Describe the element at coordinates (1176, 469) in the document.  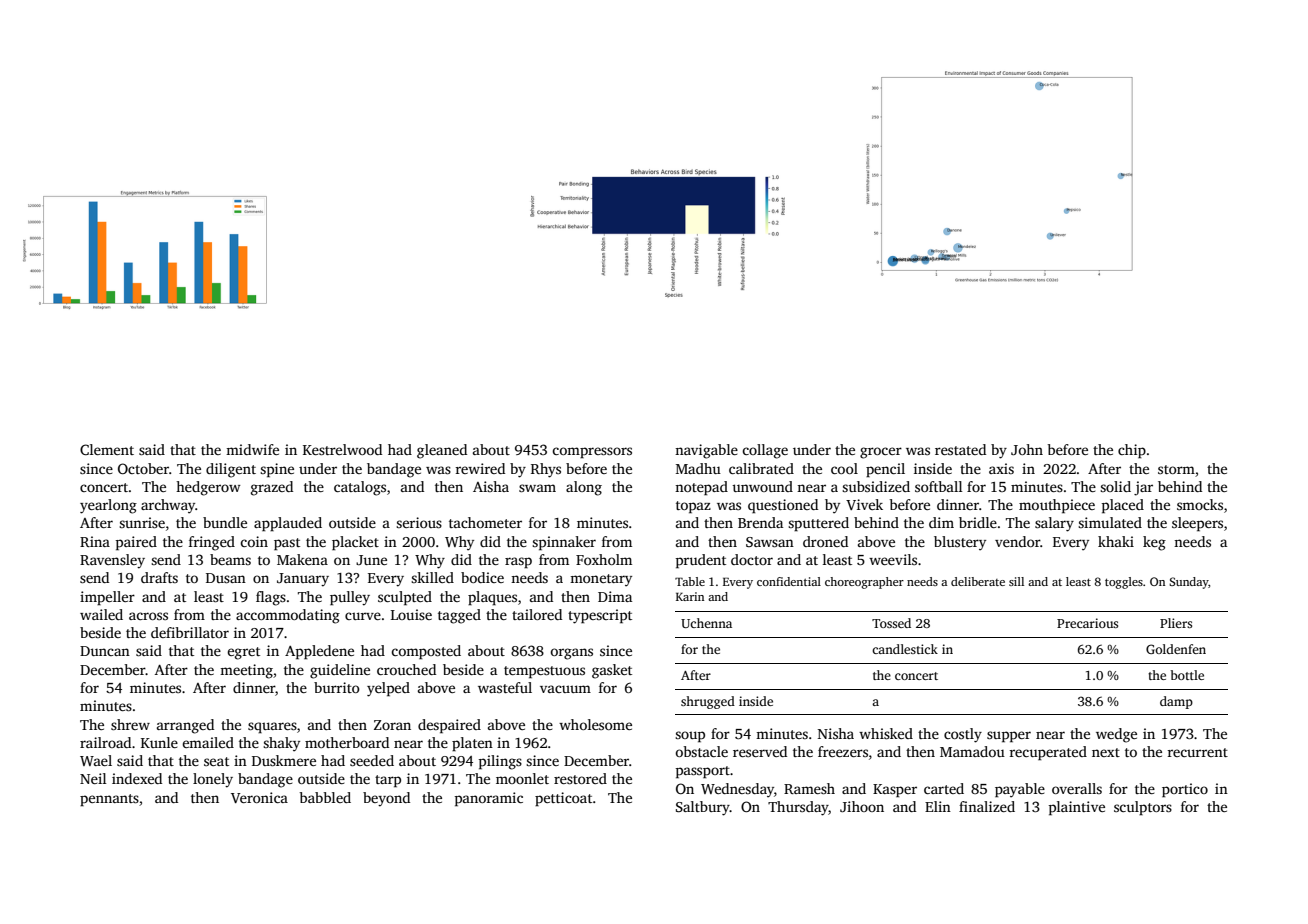
I see `storm` at that location.
